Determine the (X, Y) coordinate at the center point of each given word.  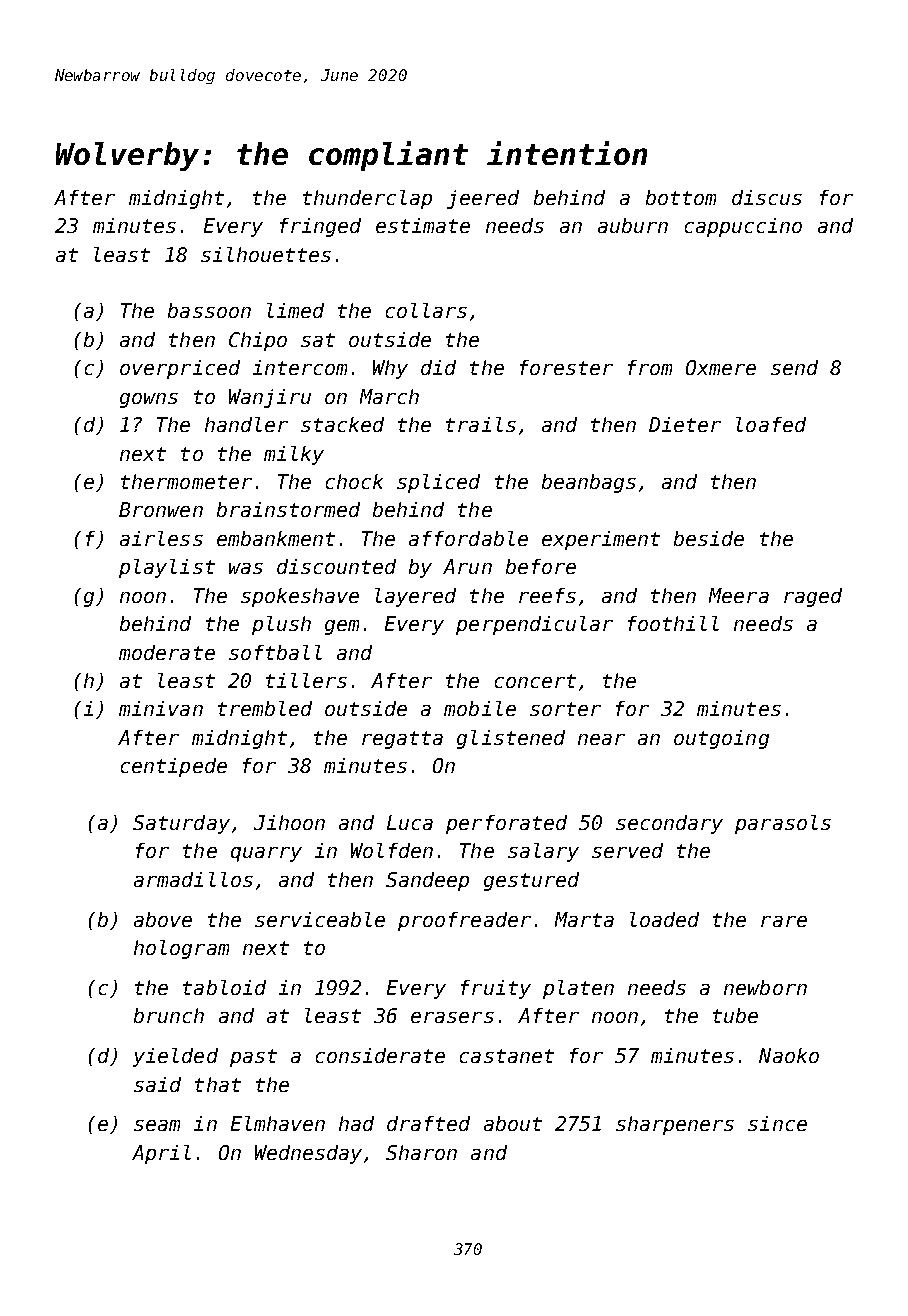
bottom (681, 197)
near (601, 739)
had (356, 1123)
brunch (169, 1015)
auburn (633, 225)
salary (543, 852)
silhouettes (266, 254)
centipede (174, 767)
